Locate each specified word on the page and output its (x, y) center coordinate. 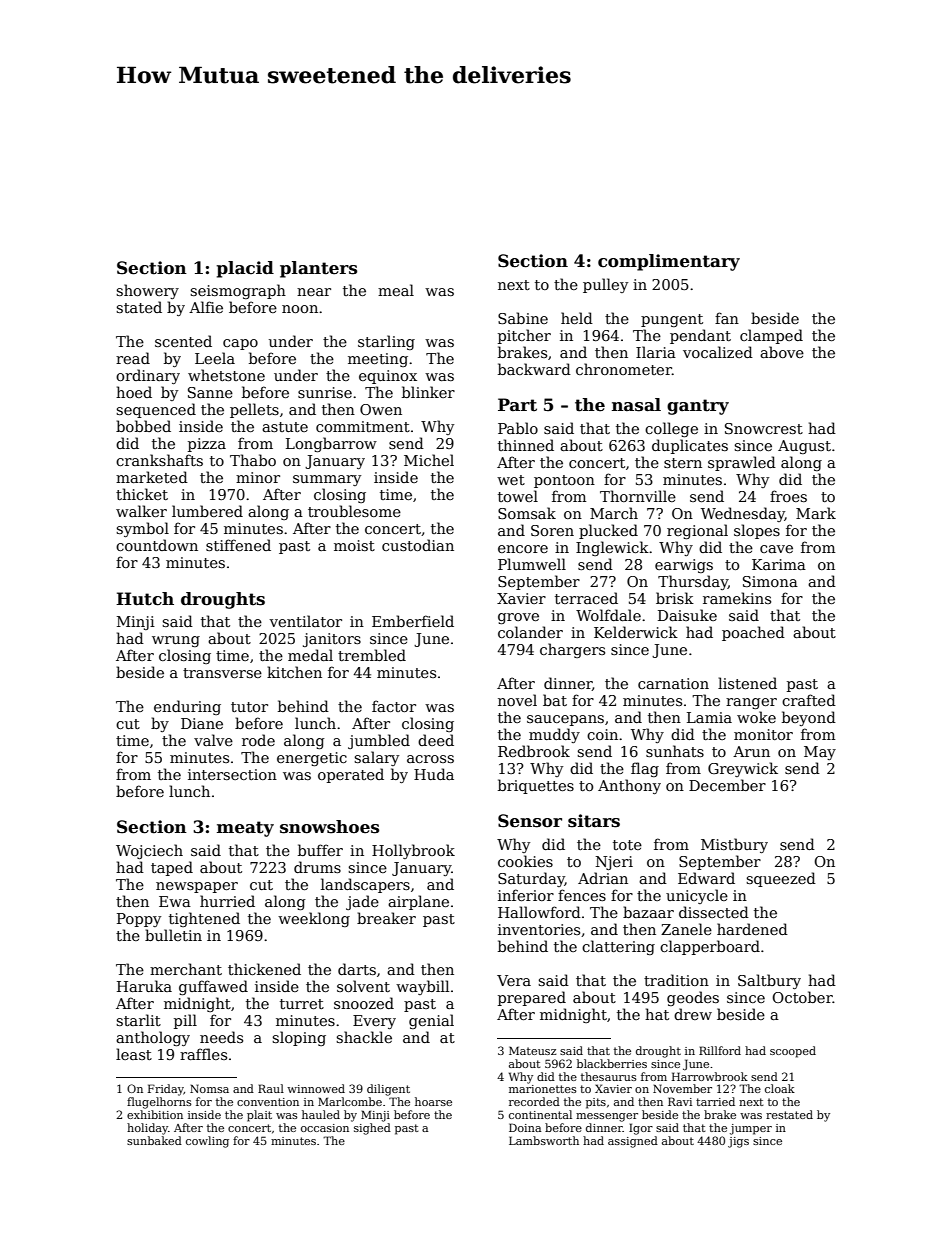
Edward (706, 878)
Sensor (530, 821)
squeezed (781, 879)
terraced (586, 598)
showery (147, 291)
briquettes (536, 786)
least (134, 1054)
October (802, 997)
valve (213, 740)
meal (396, 290)
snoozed (364, 1003)
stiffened (238, 545)
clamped (771, 336)
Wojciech (149, 851)
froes (788, 496)
